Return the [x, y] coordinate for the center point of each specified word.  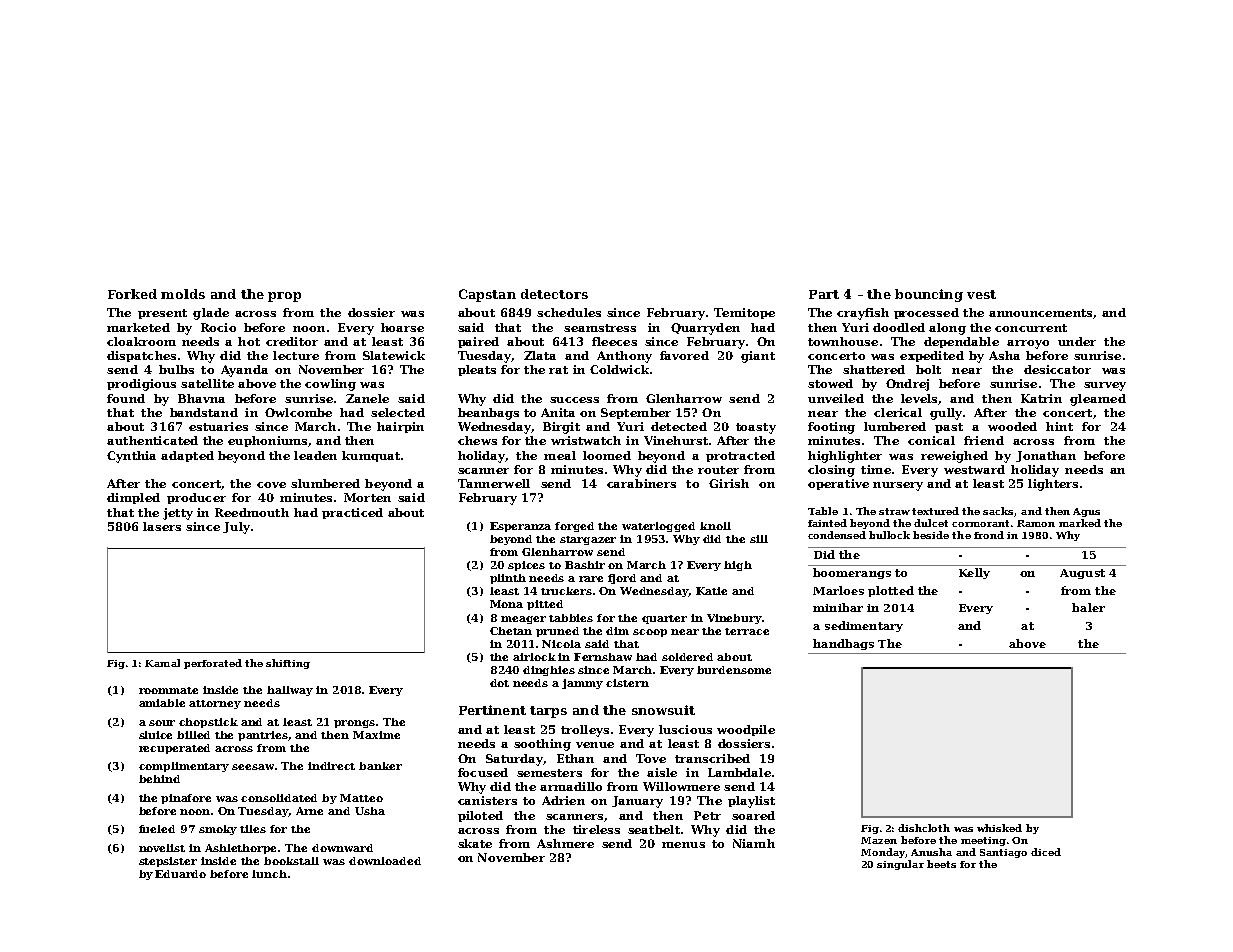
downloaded [385, 861]
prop [284, 297]
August [1082, 574]
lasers [162, 526]
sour [162, 723]
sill [759, 539]
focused [483, 772]
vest [981, 294]
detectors [554, 294]
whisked [999, 828]
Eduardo [180, 874]
